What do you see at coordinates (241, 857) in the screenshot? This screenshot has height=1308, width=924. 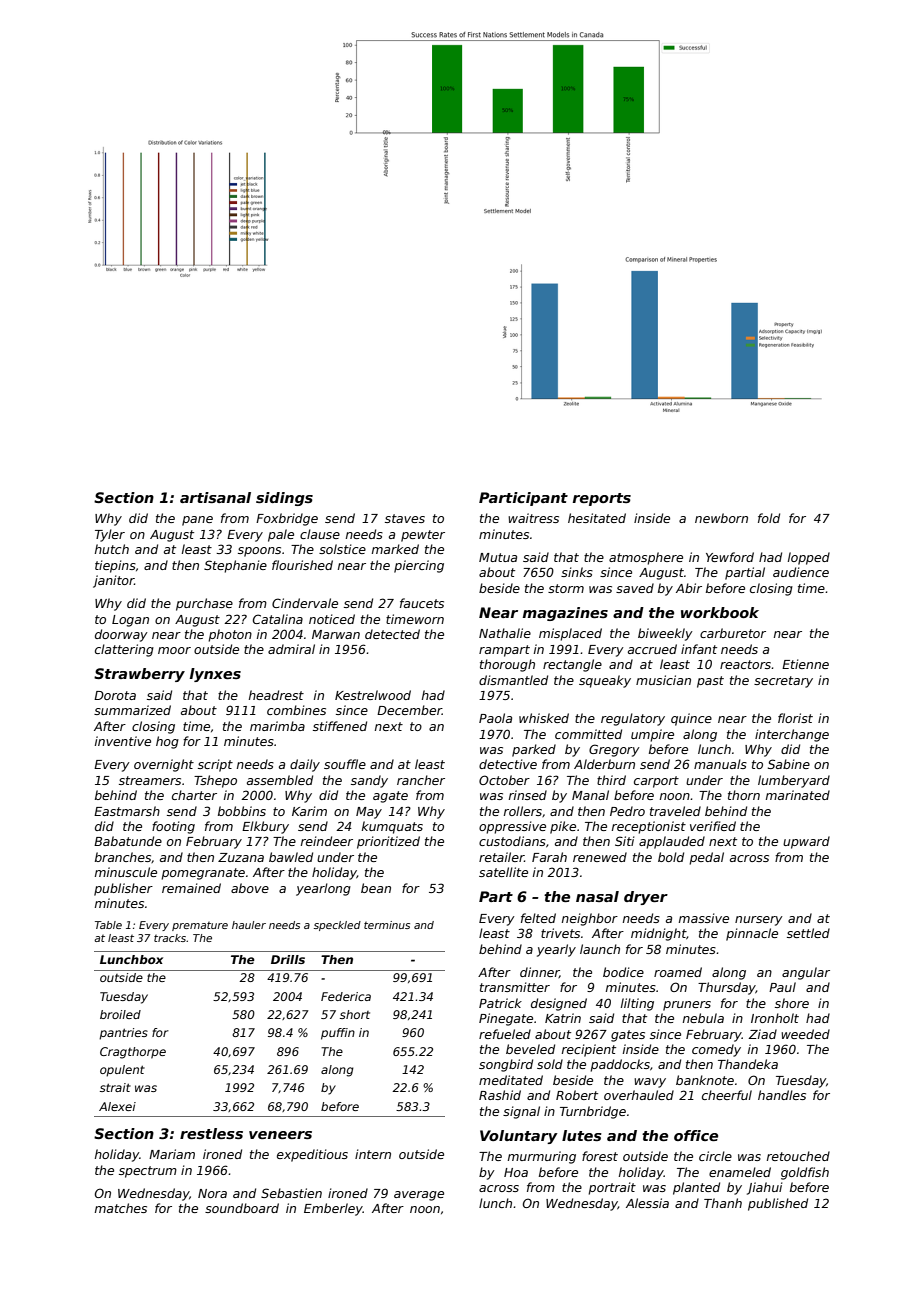 I see `Zuzana` at bounding box center [241, 857].
